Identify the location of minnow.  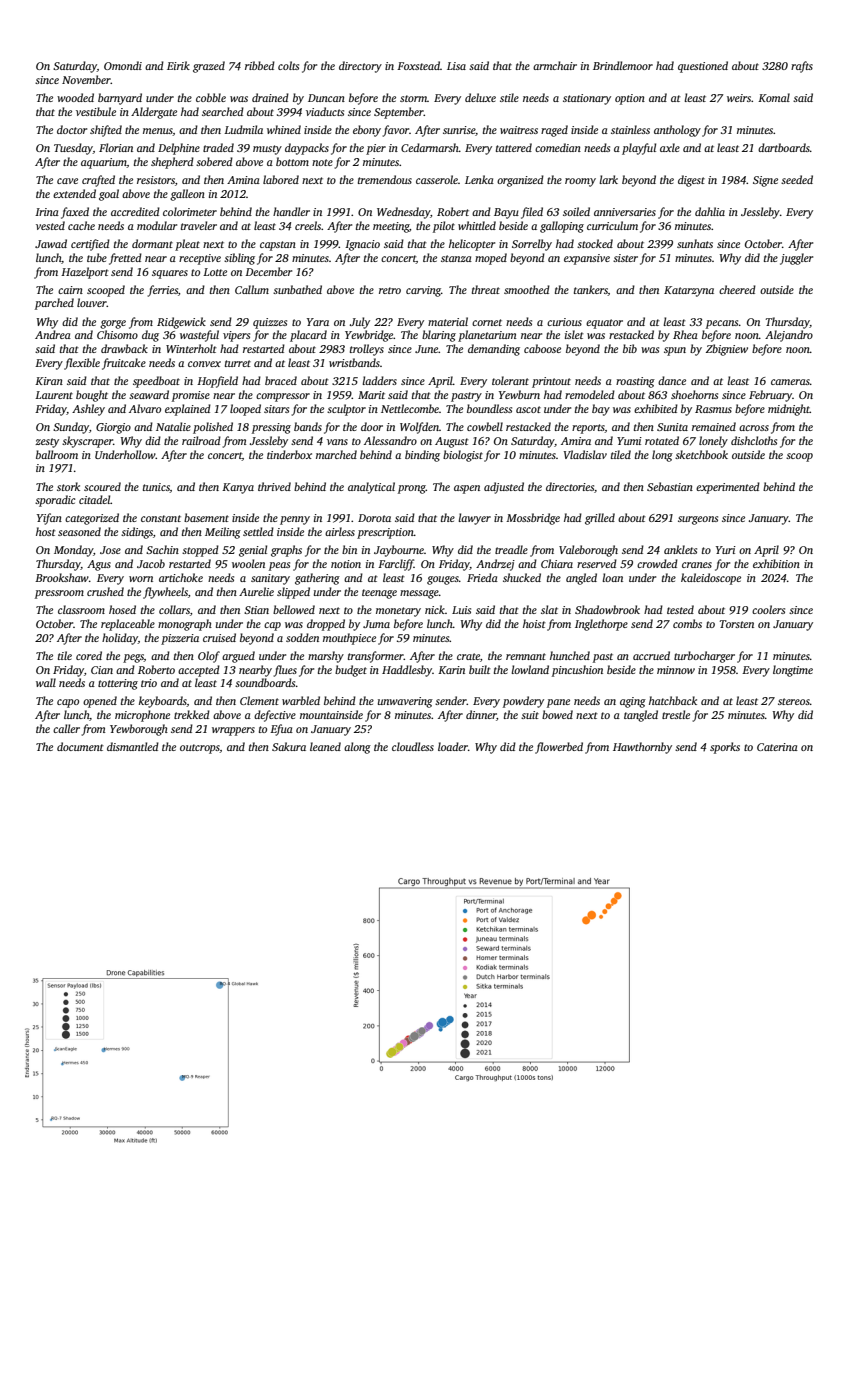
(676, 670).
